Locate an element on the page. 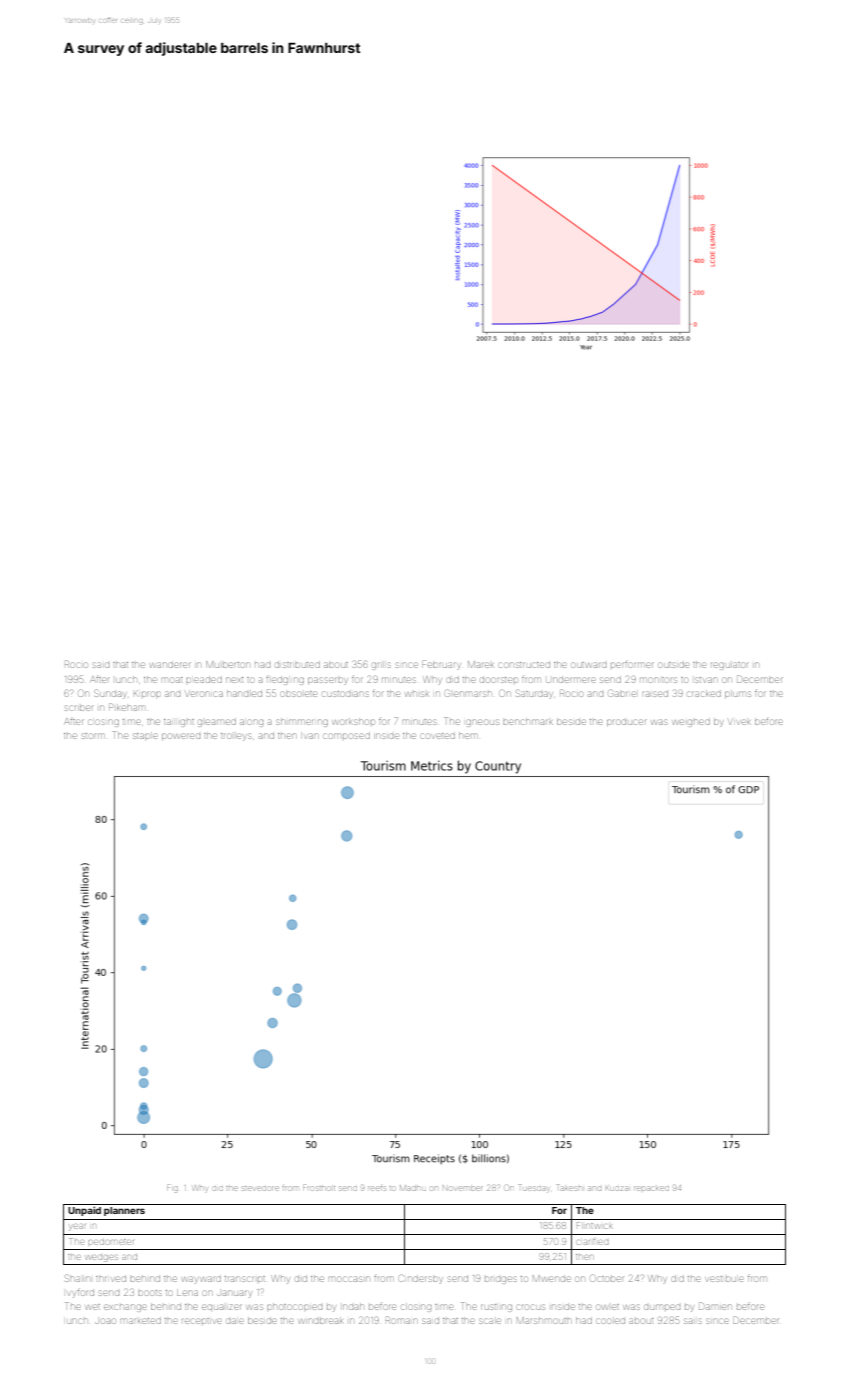  wanderer is located at coordinates (170, 665).
